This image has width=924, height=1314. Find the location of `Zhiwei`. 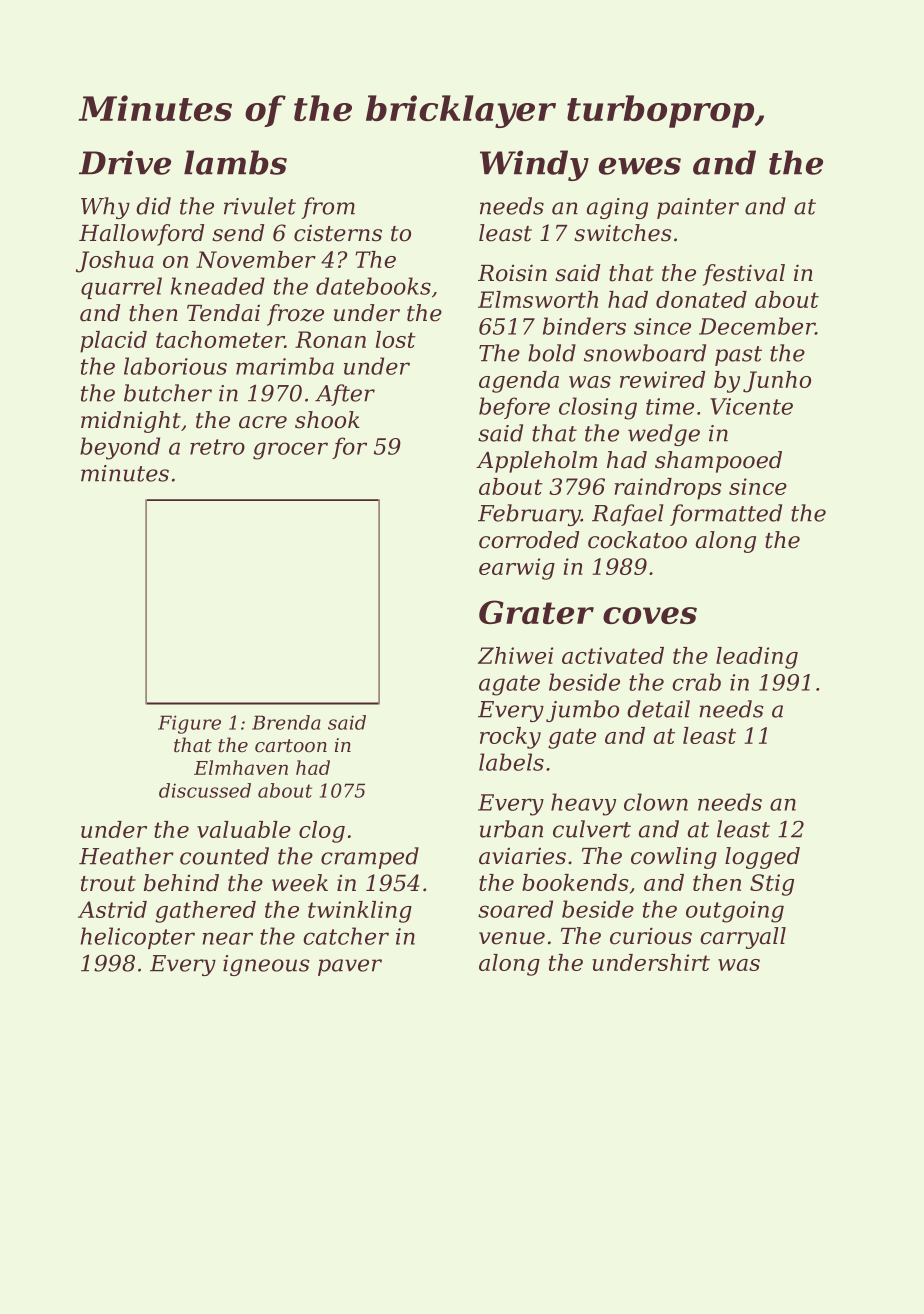

Zhiwei is located at coordinates (515, 655).
